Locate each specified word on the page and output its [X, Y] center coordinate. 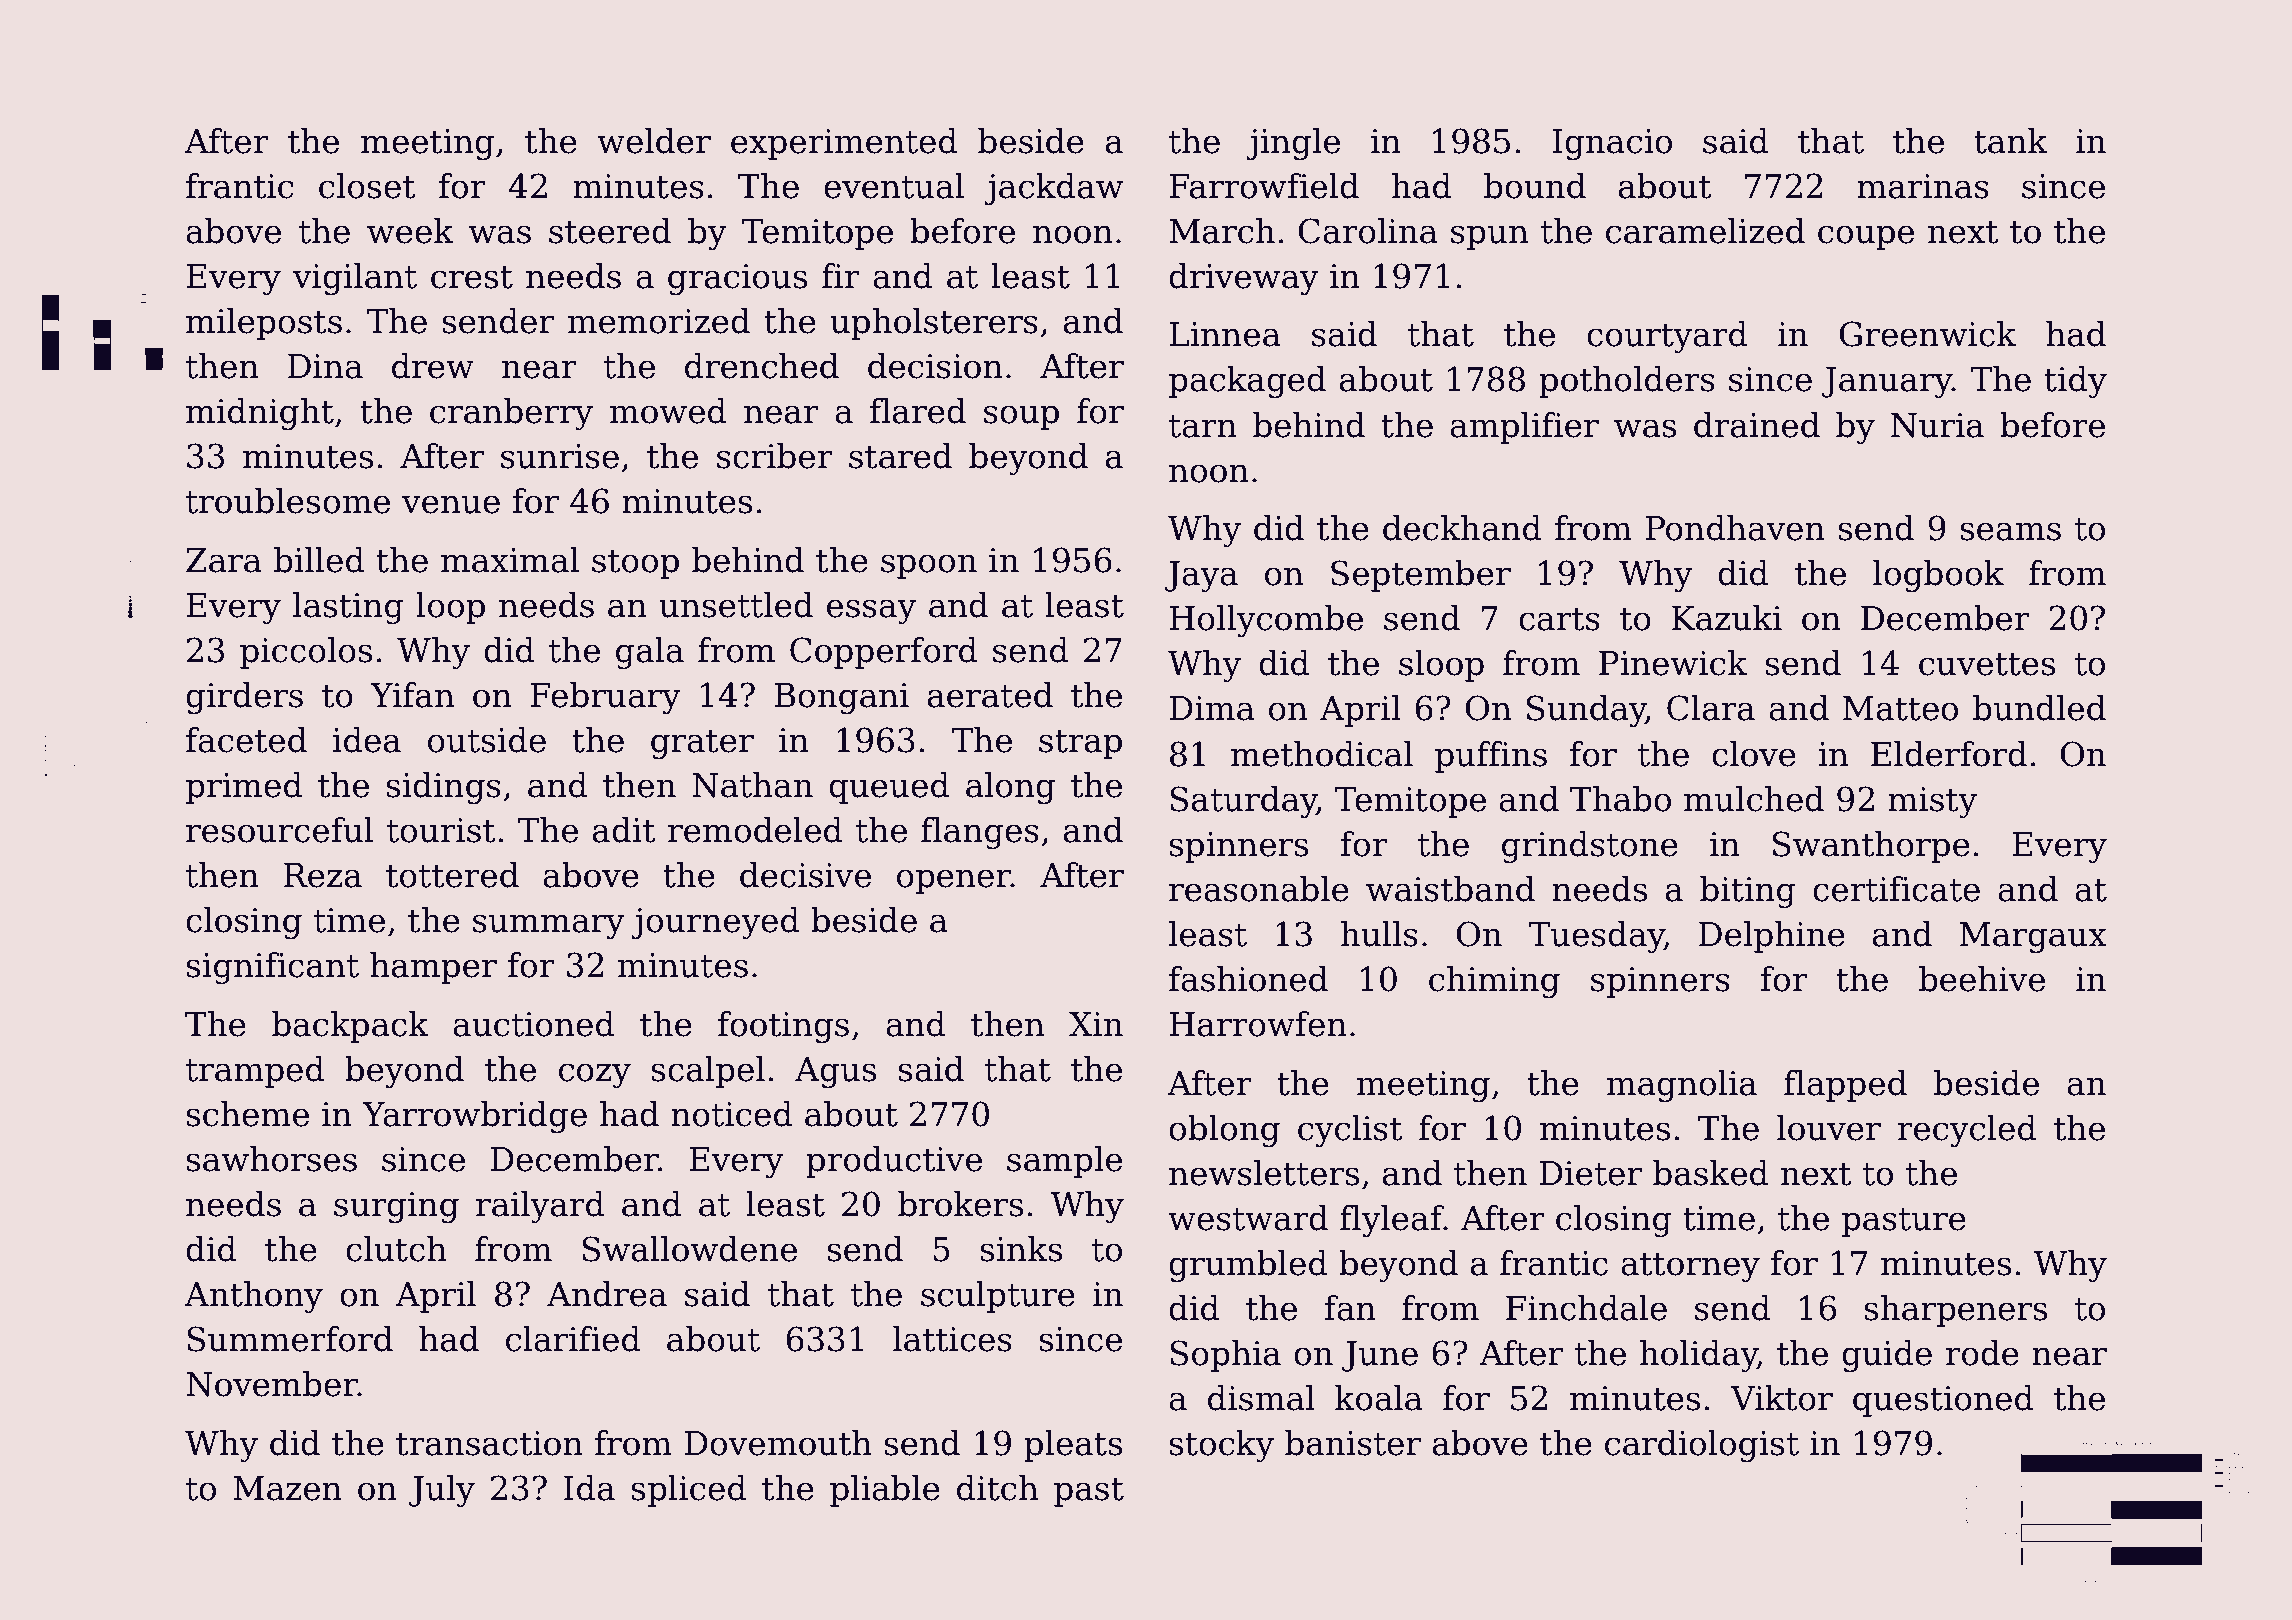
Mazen [287, 1488]
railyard [540, 1207]
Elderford [1949, 754]
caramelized [1705, 231]
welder [654, 141]
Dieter [1590, 1173]
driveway [1244, 279]
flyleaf [1392, 1221]
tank [2011, 141]
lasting [348, 608]
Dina [325, 366]
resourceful [279, 830]
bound [1535, 186]
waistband [1450, 889]
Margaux [2033, 937]
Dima [1212, 708]
